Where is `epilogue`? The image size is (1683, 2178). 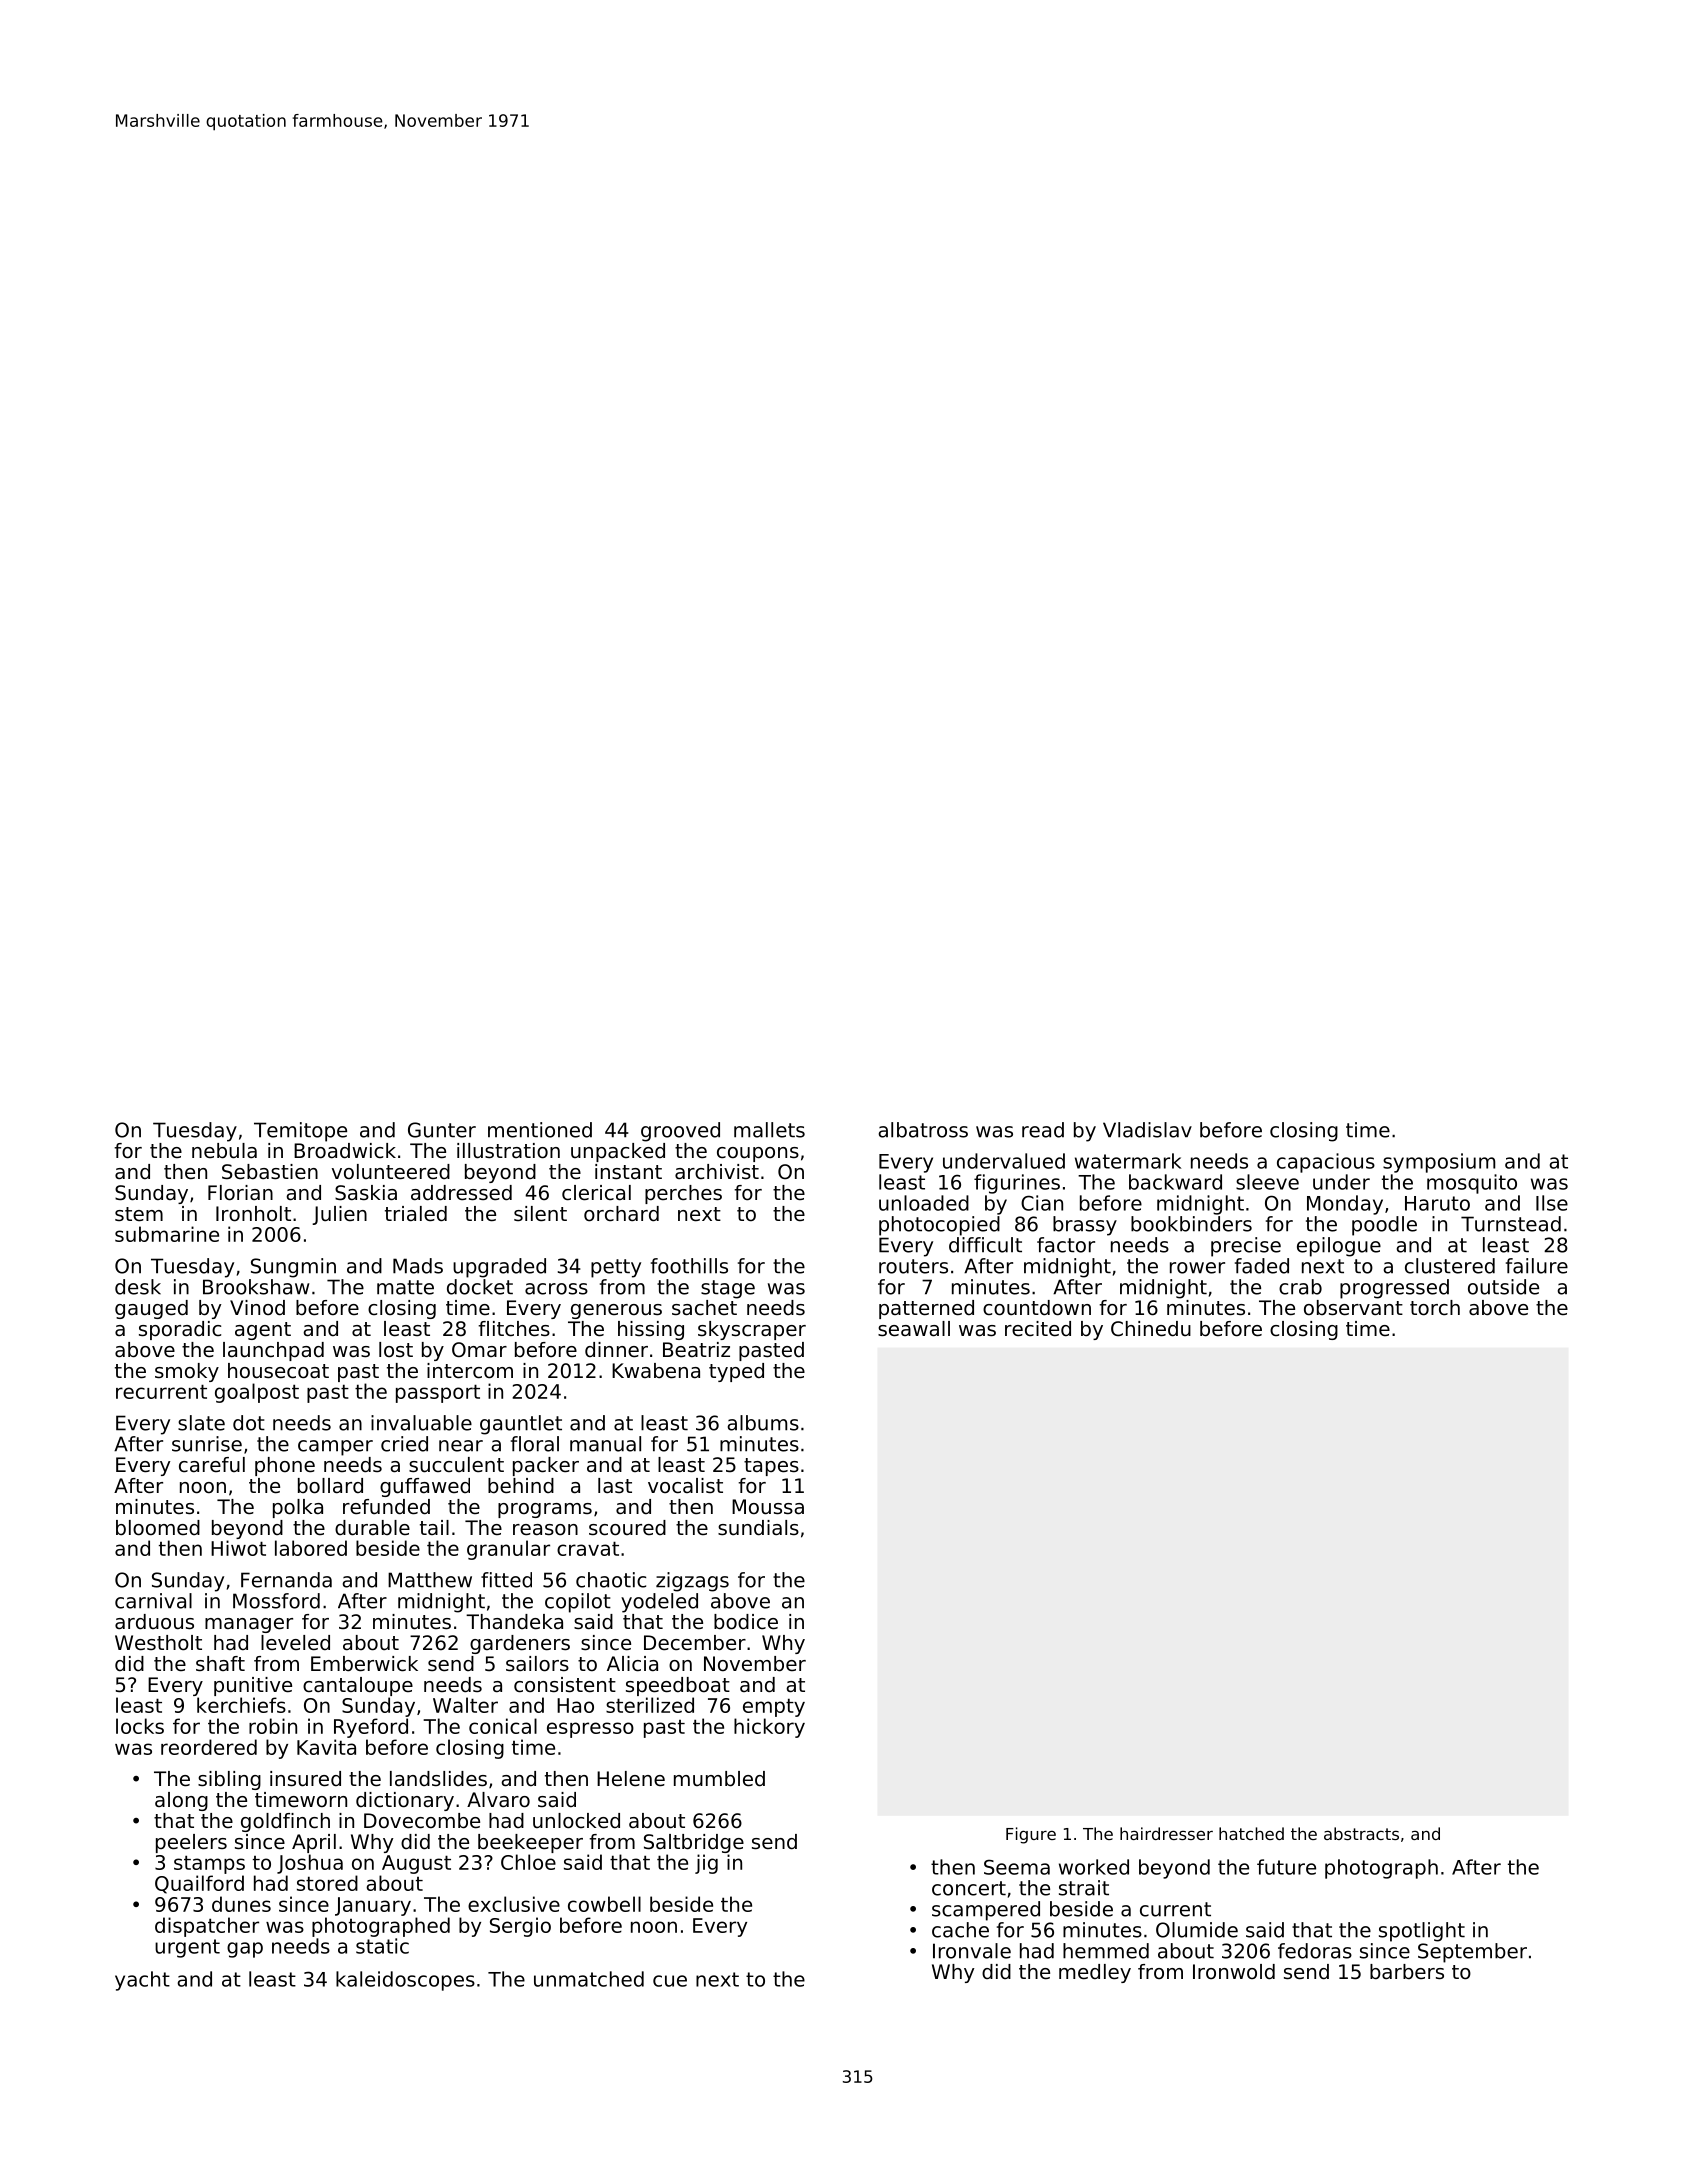 epilogue is located at coordinates (1339, 1247).
